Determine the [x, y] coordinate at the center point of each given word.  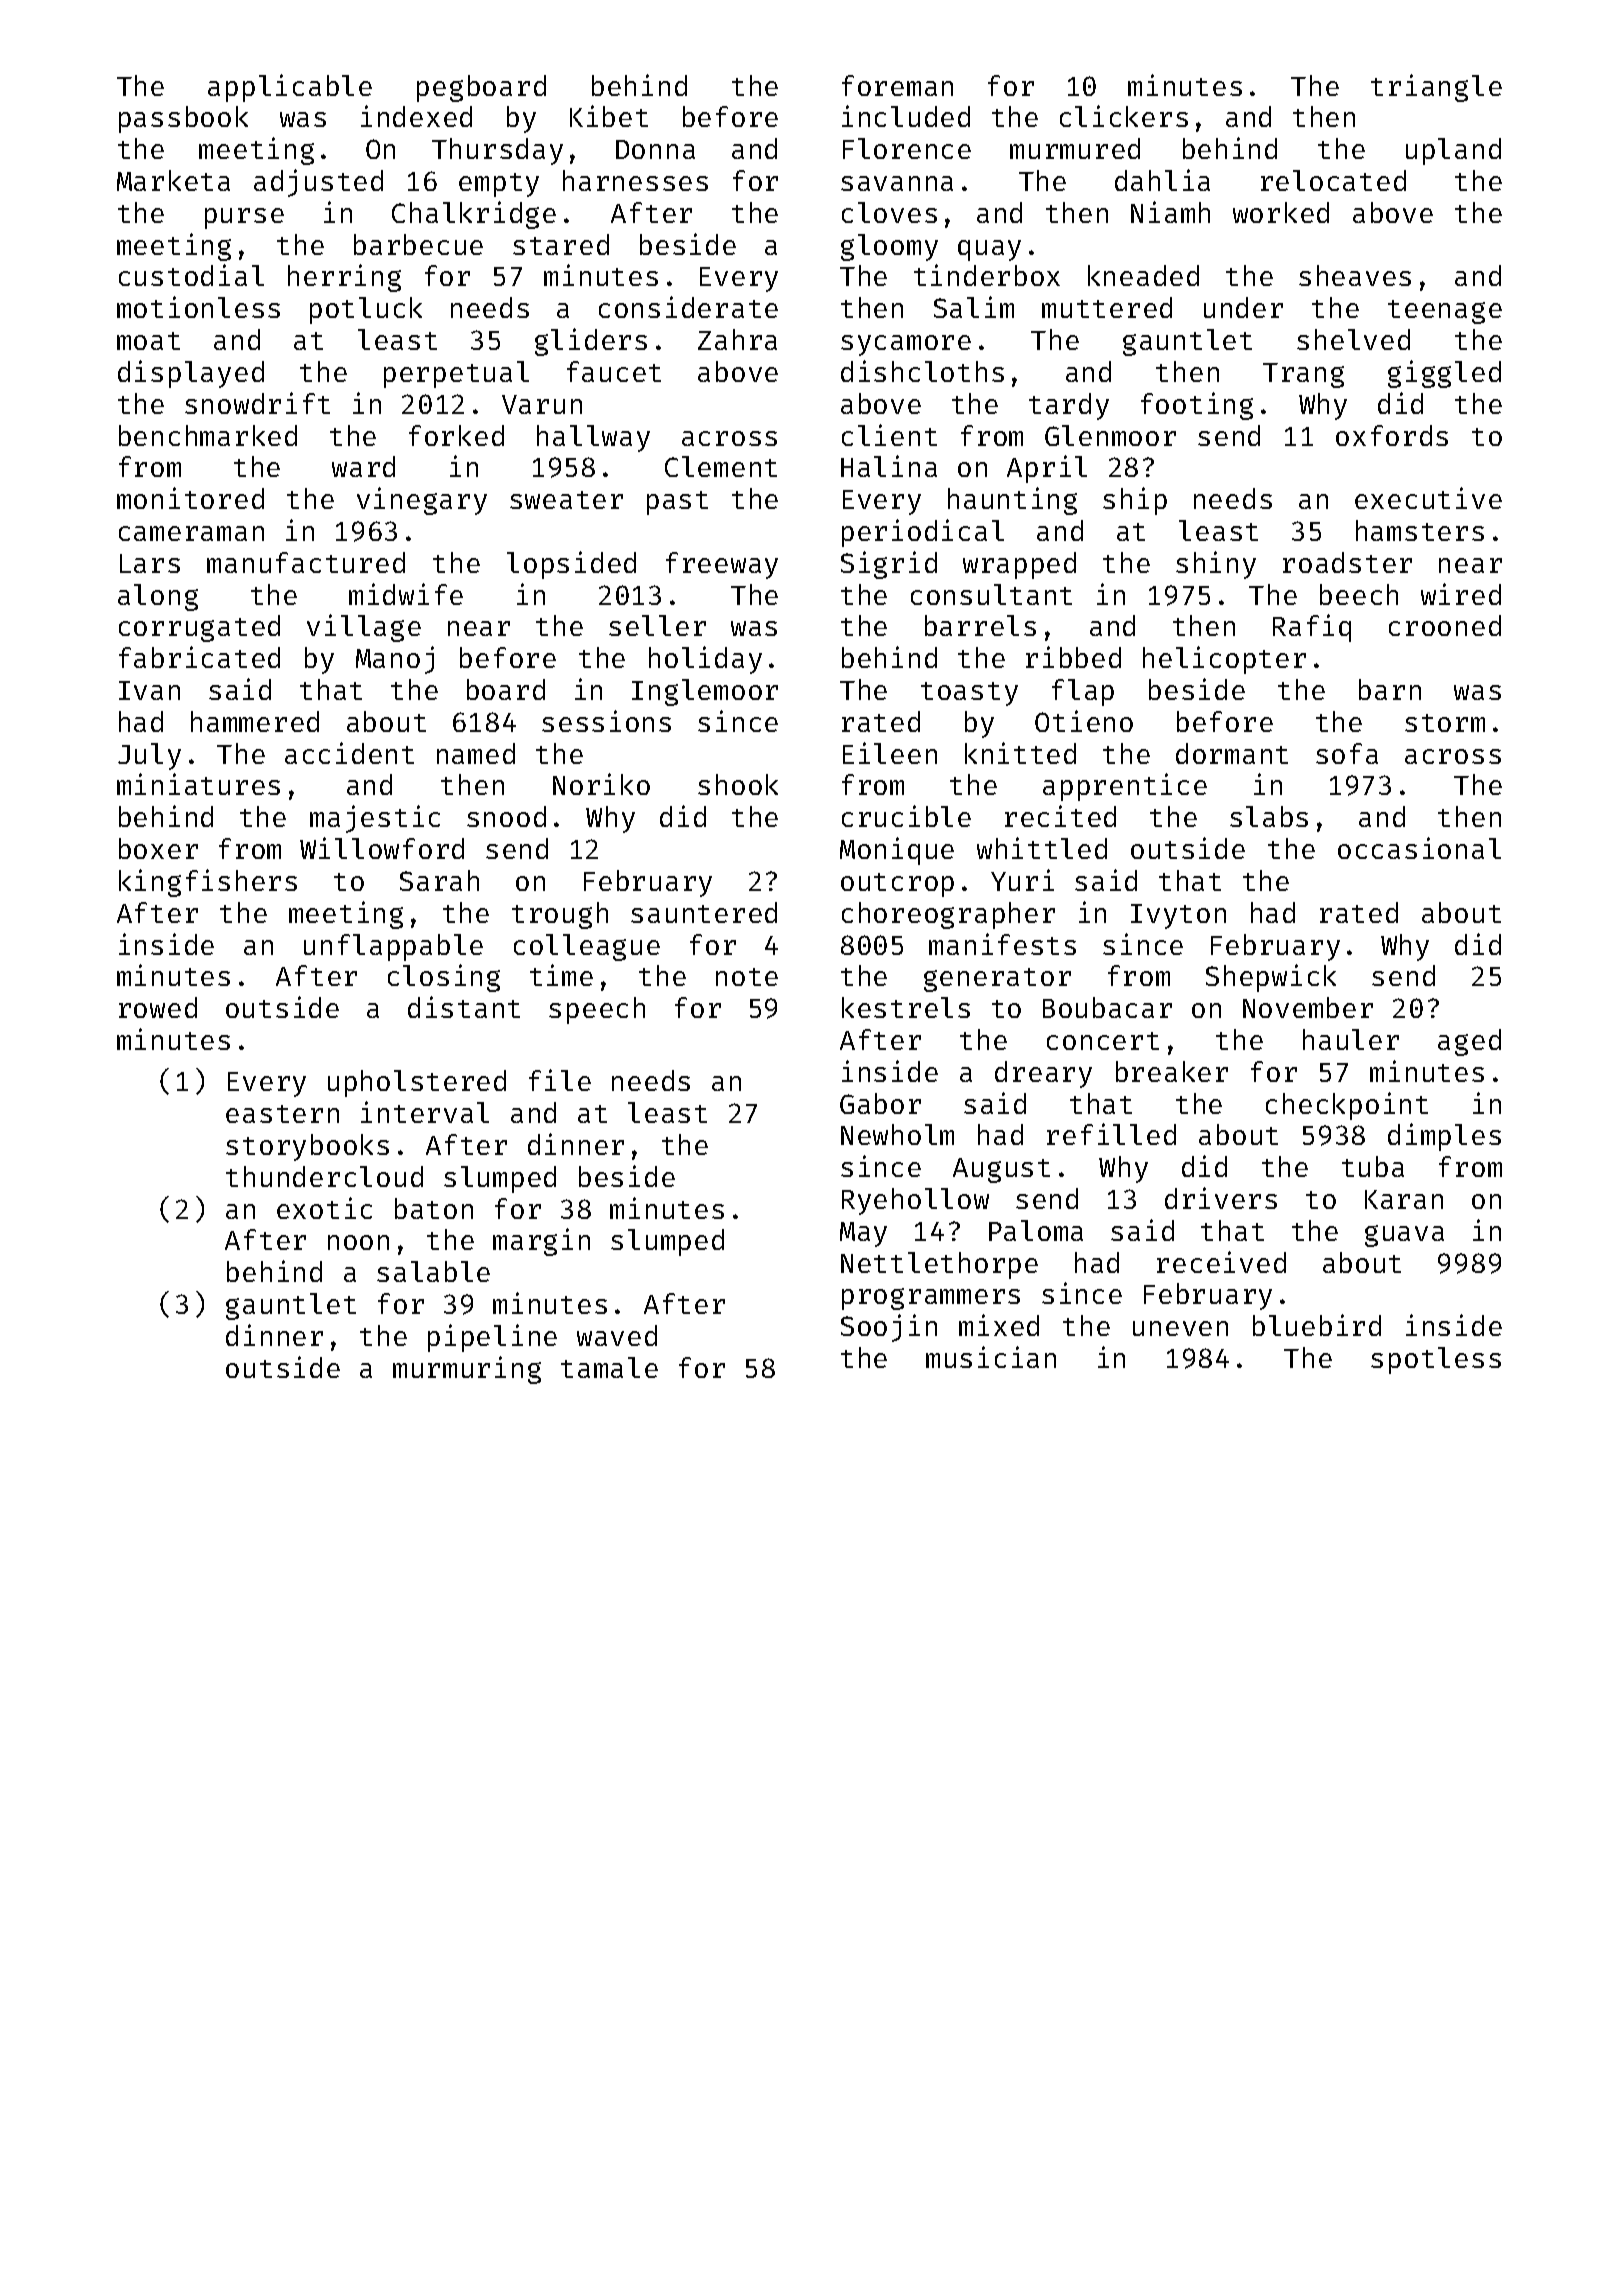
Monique [897, 851]
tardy [1069, 406]
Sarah [439, 880]
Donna [655, 149]
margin [541, 1242]
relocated [1333, 180]
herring [344, 278]
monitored [190, 498]
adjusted [318, 183]
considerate [688, 307]
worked [1281, 212]
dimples [1444, 1137]
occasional [1419, 848]
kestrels [906, 1007]
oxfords [1392, 435]
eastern [282, 1114]
